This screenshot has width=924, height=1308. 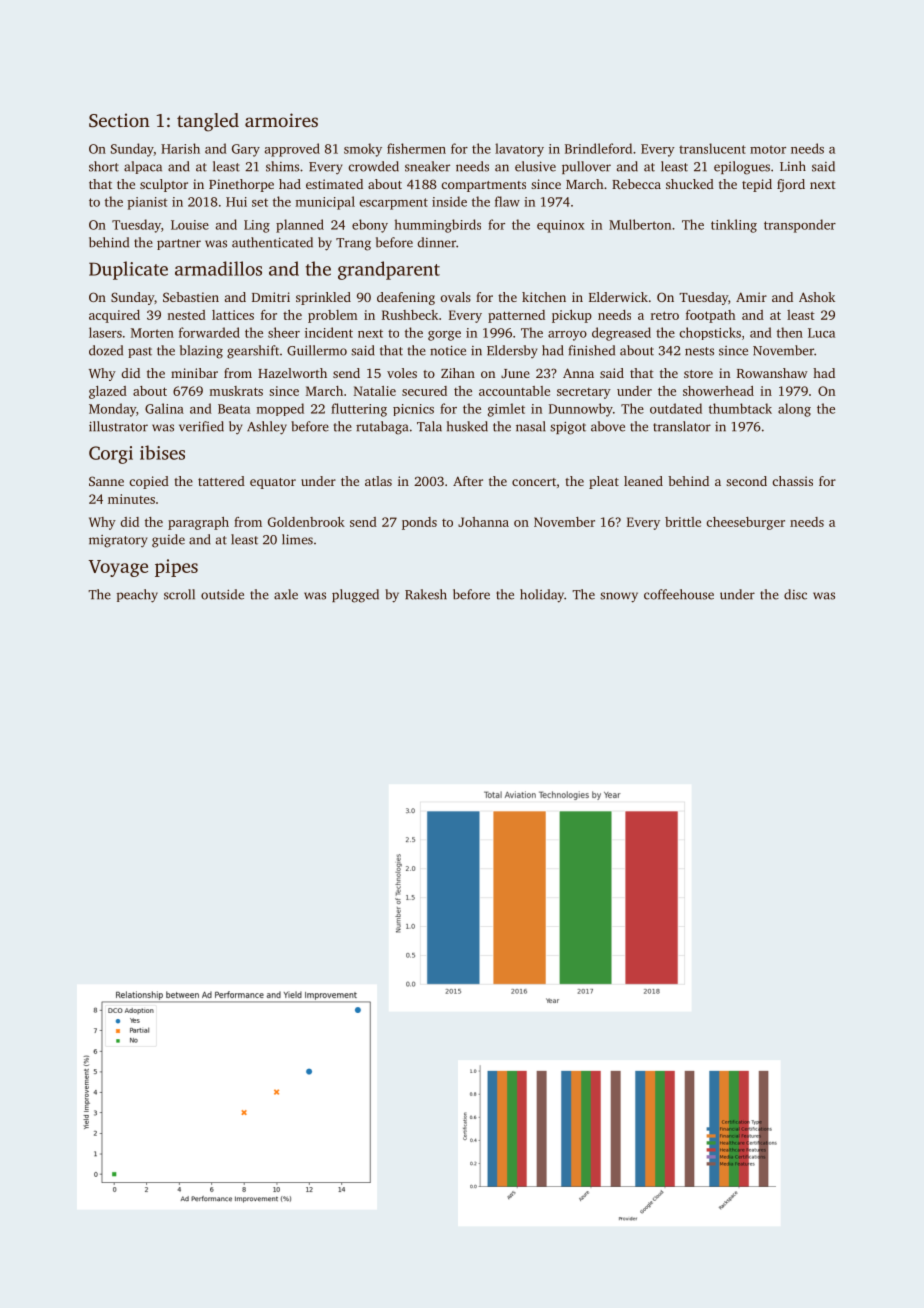 I want to click on Rakesh, so click(x=426, y=594).
